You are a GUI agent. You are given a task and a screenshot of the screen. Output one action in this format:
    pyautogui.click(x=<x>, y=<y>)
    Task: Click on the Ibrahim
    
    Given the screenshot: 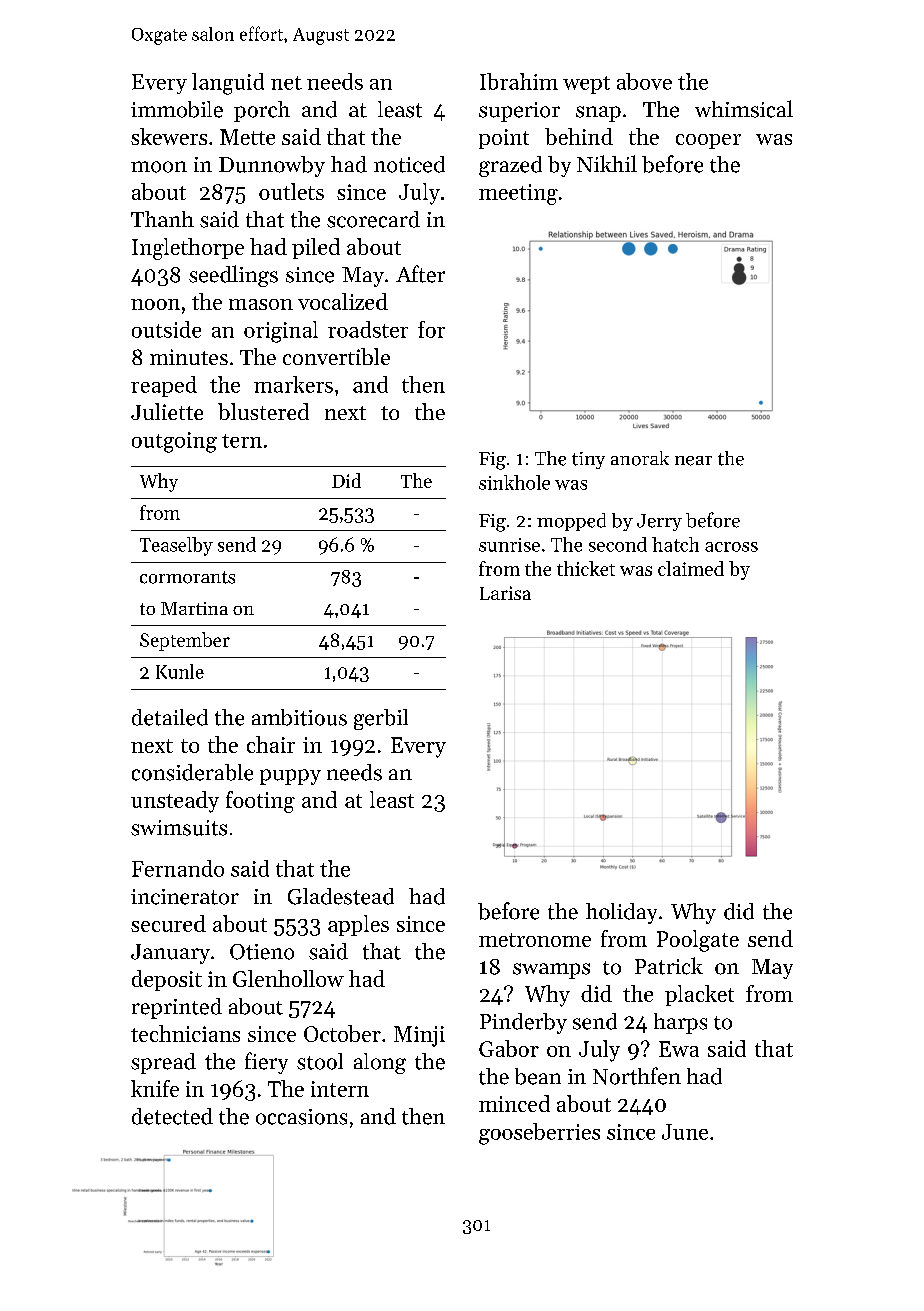 What is the action you would take?
    pyautogui.click(x=519, y=81)
